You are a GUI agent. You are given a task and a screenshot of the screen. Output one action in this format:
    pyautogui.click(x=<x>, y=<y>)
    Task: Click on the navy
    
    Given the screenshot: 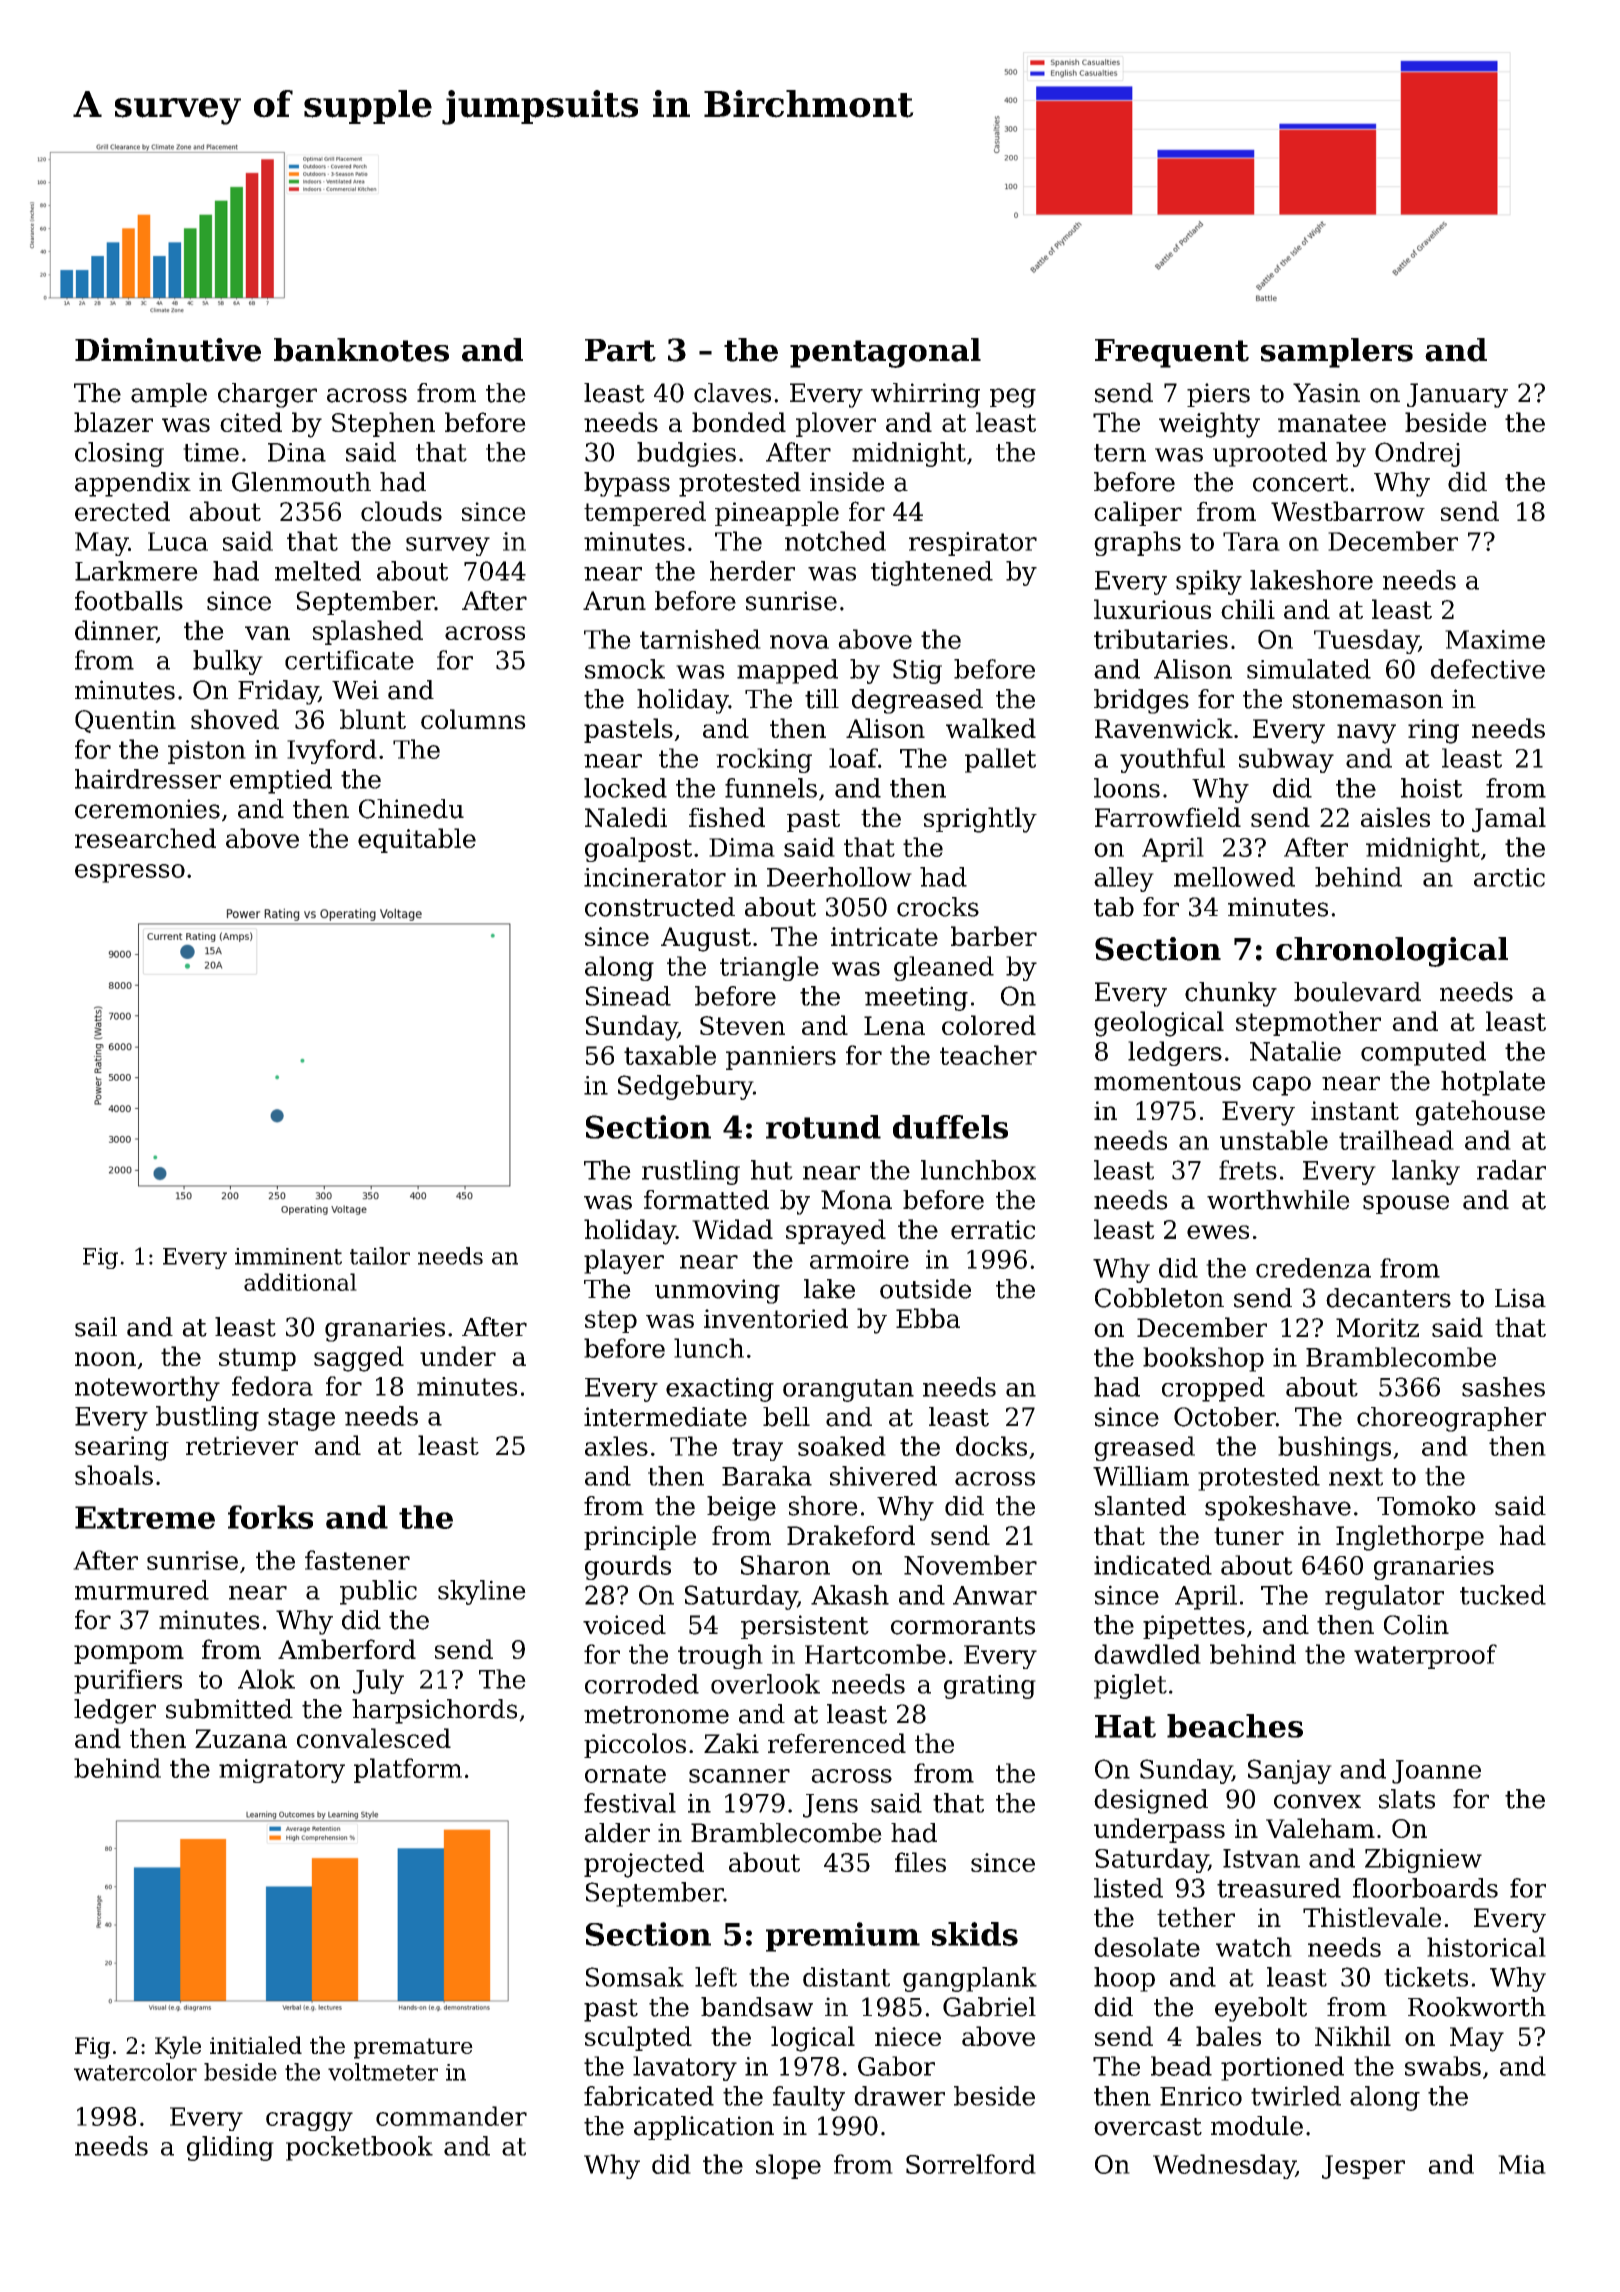 What is the action you would take?
    pyautogui.click(x=1366, y=734)
